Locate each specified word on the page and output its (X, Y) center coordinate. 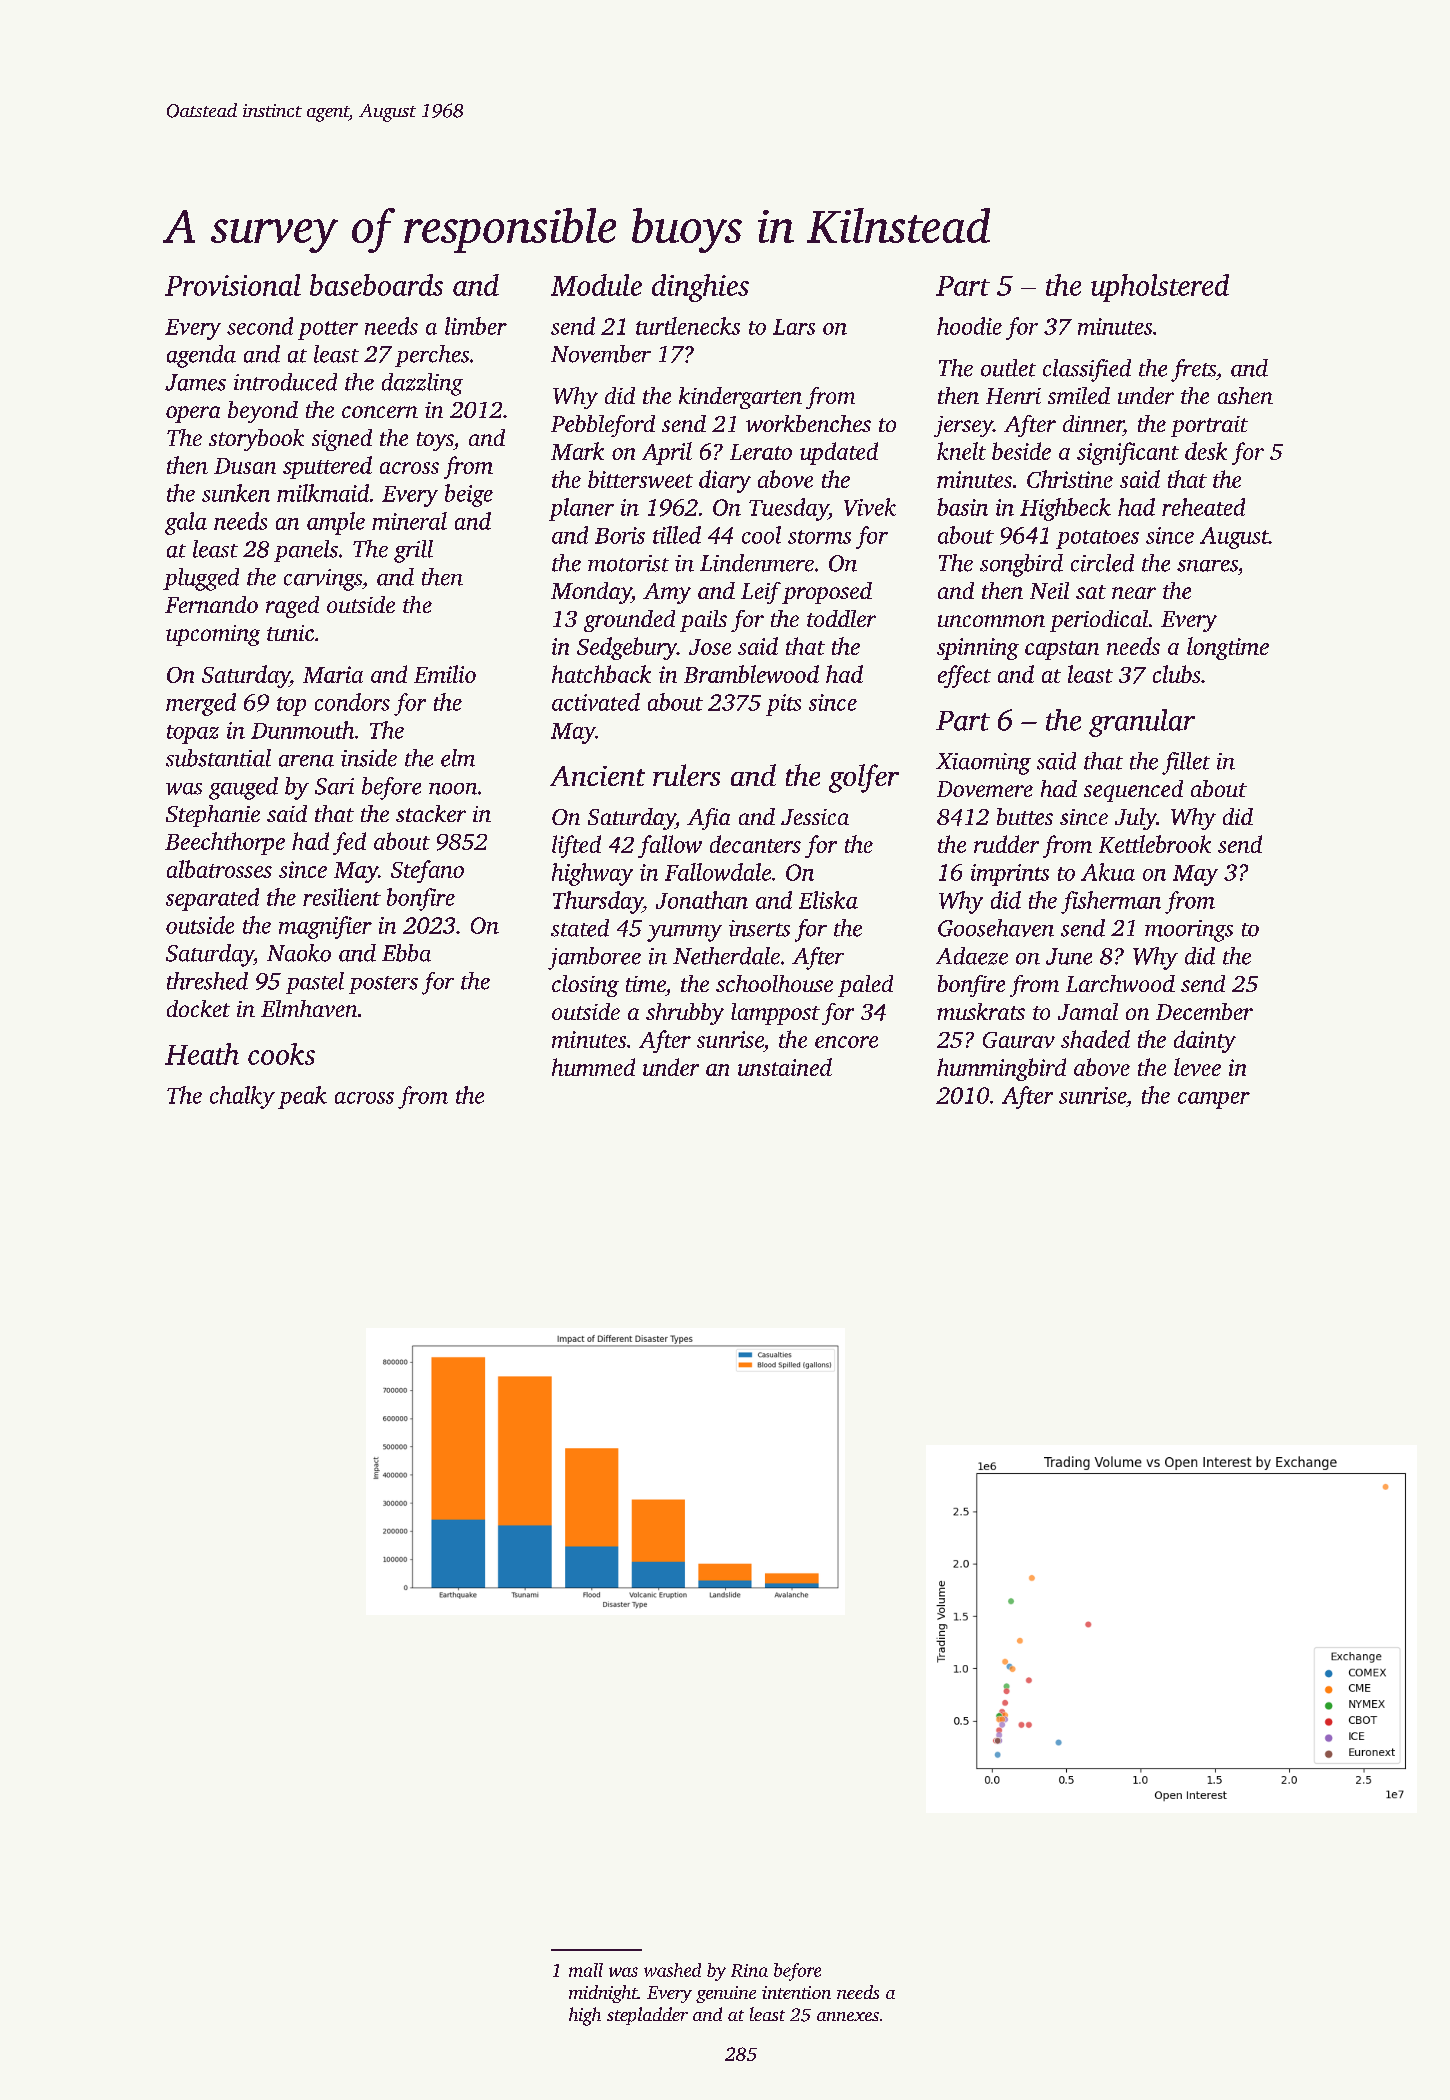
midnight (603, 1994)
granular (1142, 723)
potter (328, 330)
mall (586, 1970)
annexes (848, 2016)
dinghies (700, 288)
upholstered (1160, 288)
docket (198, 1008)
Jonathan (702, 900)
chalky (242, 1097)
